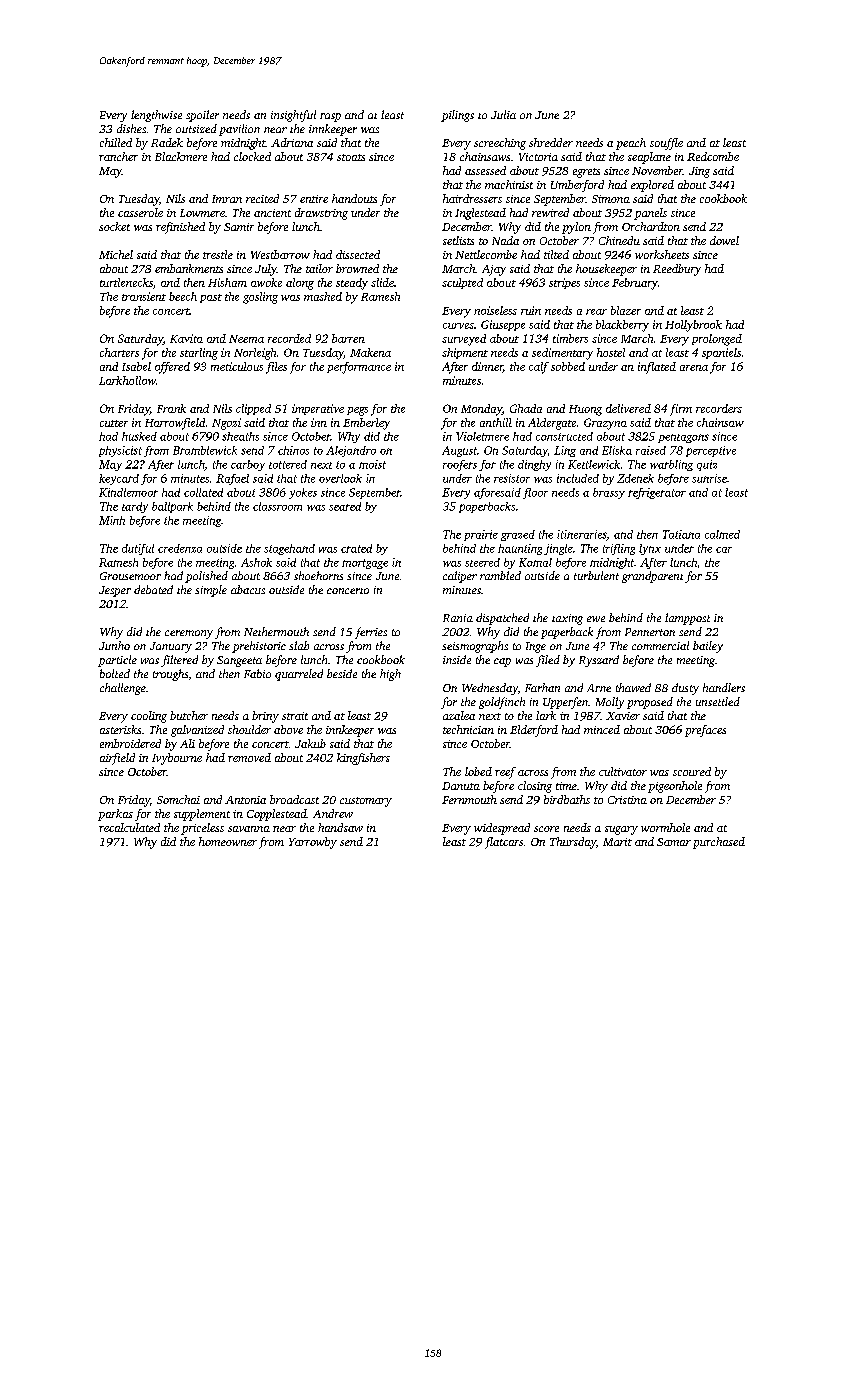  I want to click on pegs, so click(357, 411).
